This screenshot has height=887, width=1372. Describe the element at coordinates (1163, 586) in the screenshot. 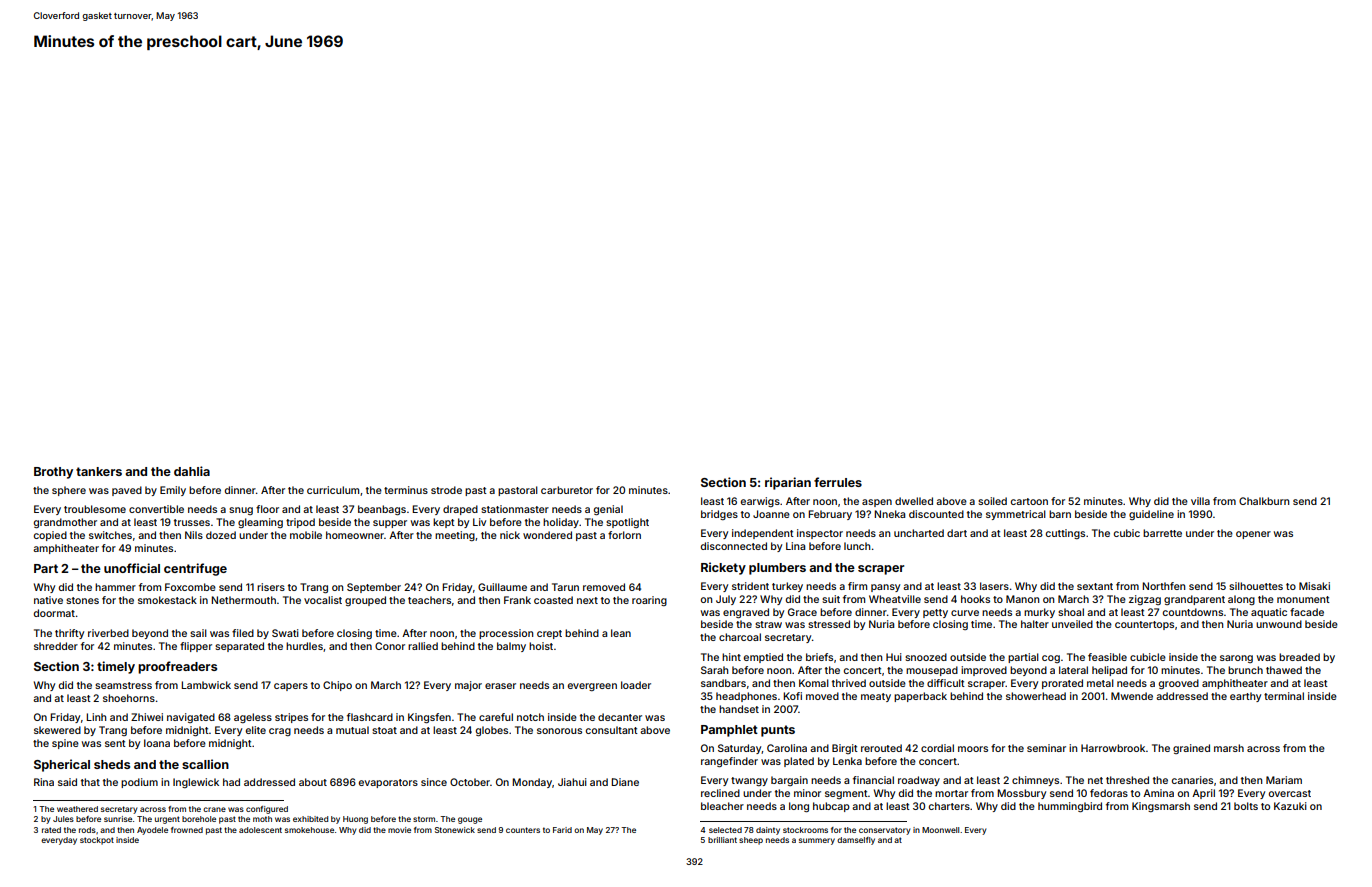

I see `Northfen` at that location.
